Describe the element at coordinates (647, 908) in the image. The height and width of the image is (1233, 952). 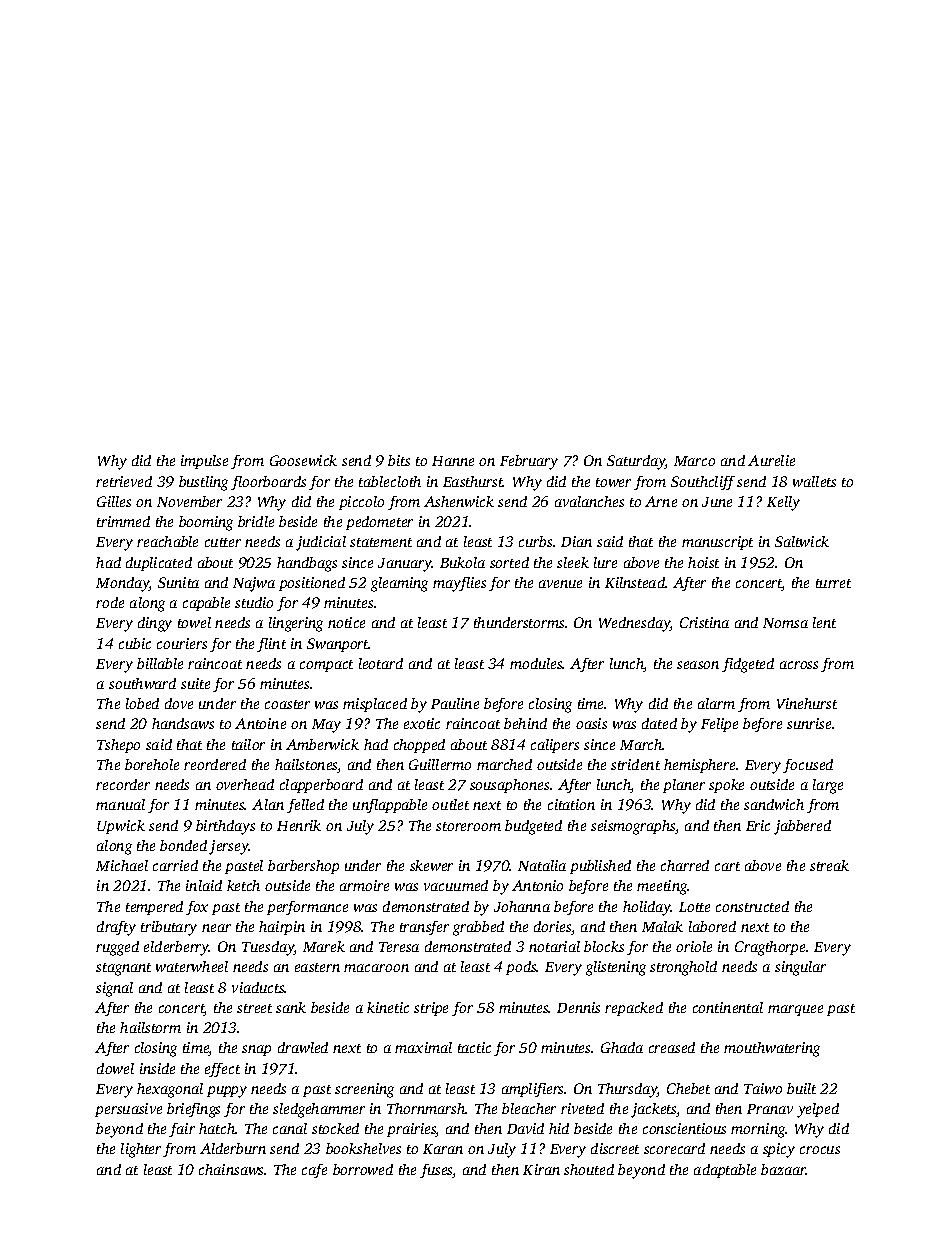
I see `holiday` at that location.
